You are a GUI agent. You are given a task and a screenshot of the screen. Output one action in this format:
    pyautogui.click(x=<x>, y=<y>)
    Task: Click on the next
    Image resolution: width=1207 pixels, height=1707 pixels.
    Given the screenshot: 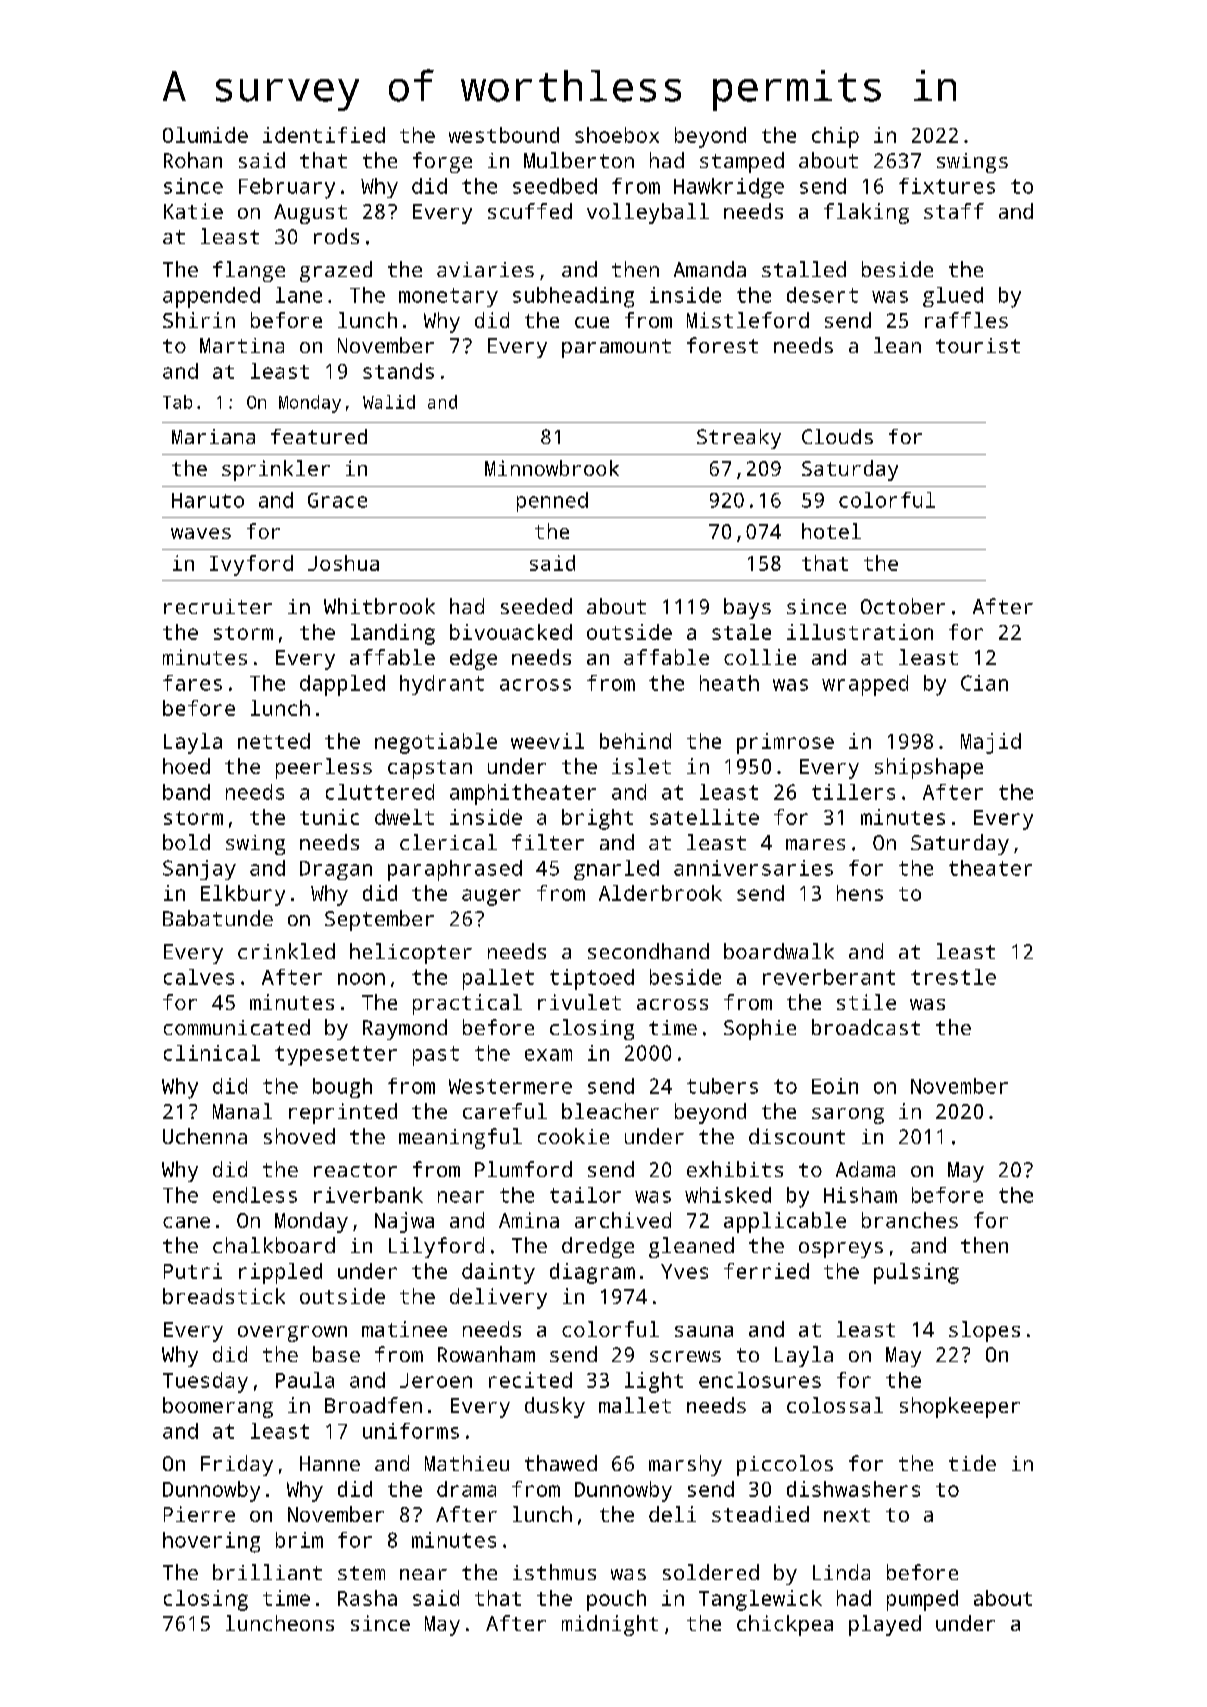 What is the action you would take?
    pyautogui.click(x=847, y=1515)
